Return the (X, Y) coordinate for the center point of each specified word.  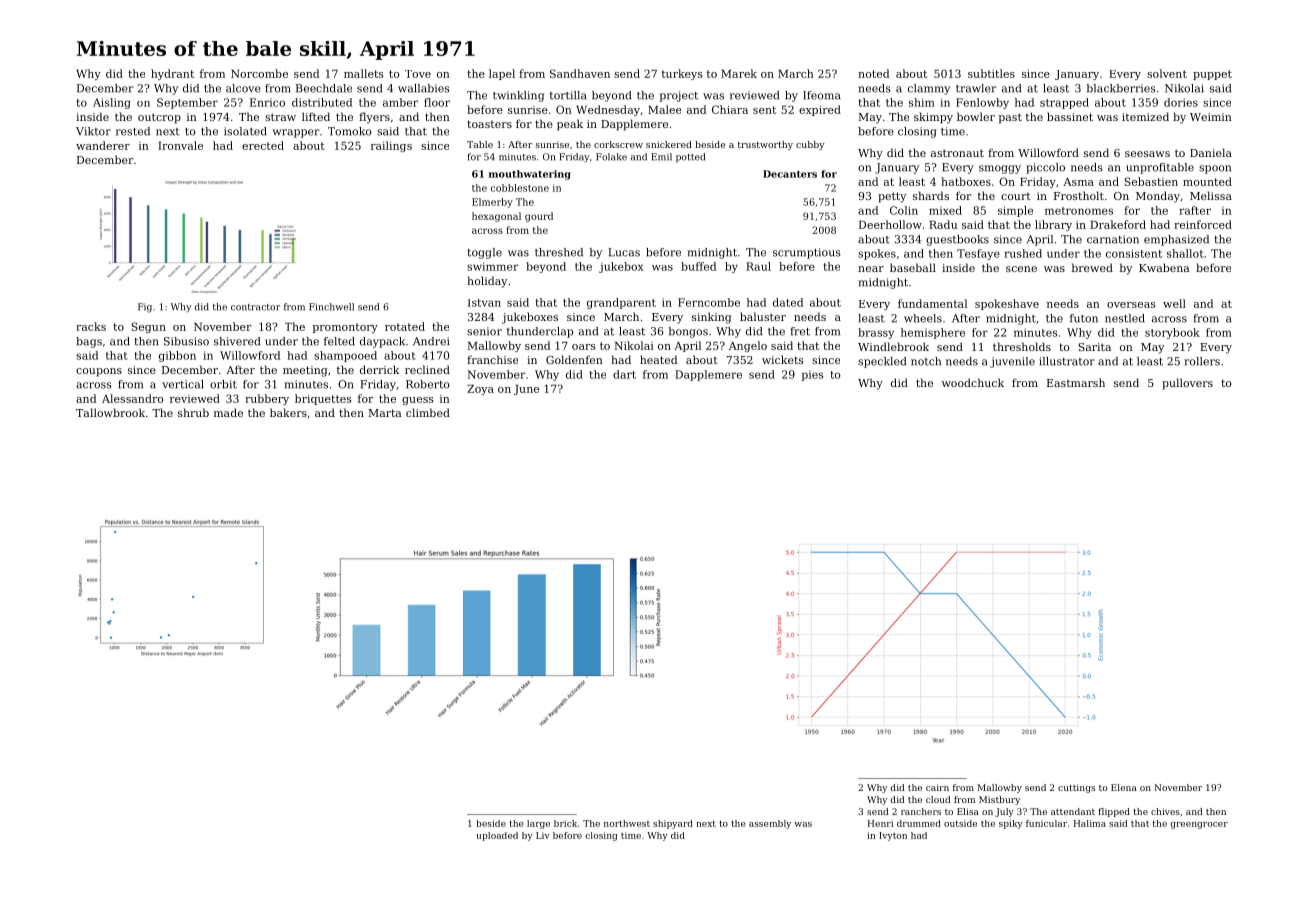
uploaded (497, 836)
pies (812, 375)
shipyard (673, 824)
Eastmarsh (1076, 382)
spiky (1011, 824)
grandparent (621, 303)
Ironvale (180, 145)
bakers (288, 412)
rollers (1202, 361)
